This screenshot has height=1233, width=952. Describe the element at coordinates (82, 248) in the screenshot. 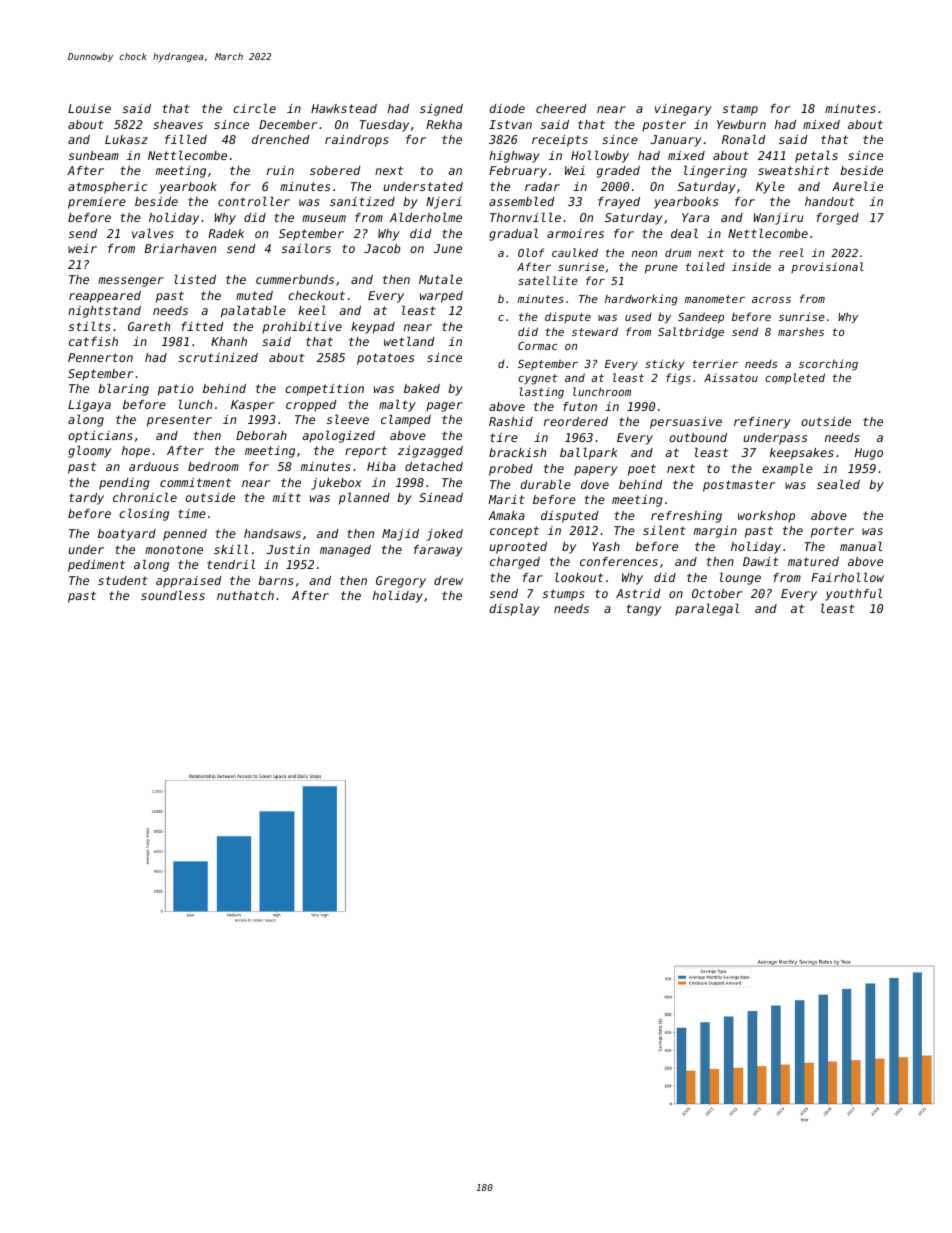

I see `weir` at that location.
